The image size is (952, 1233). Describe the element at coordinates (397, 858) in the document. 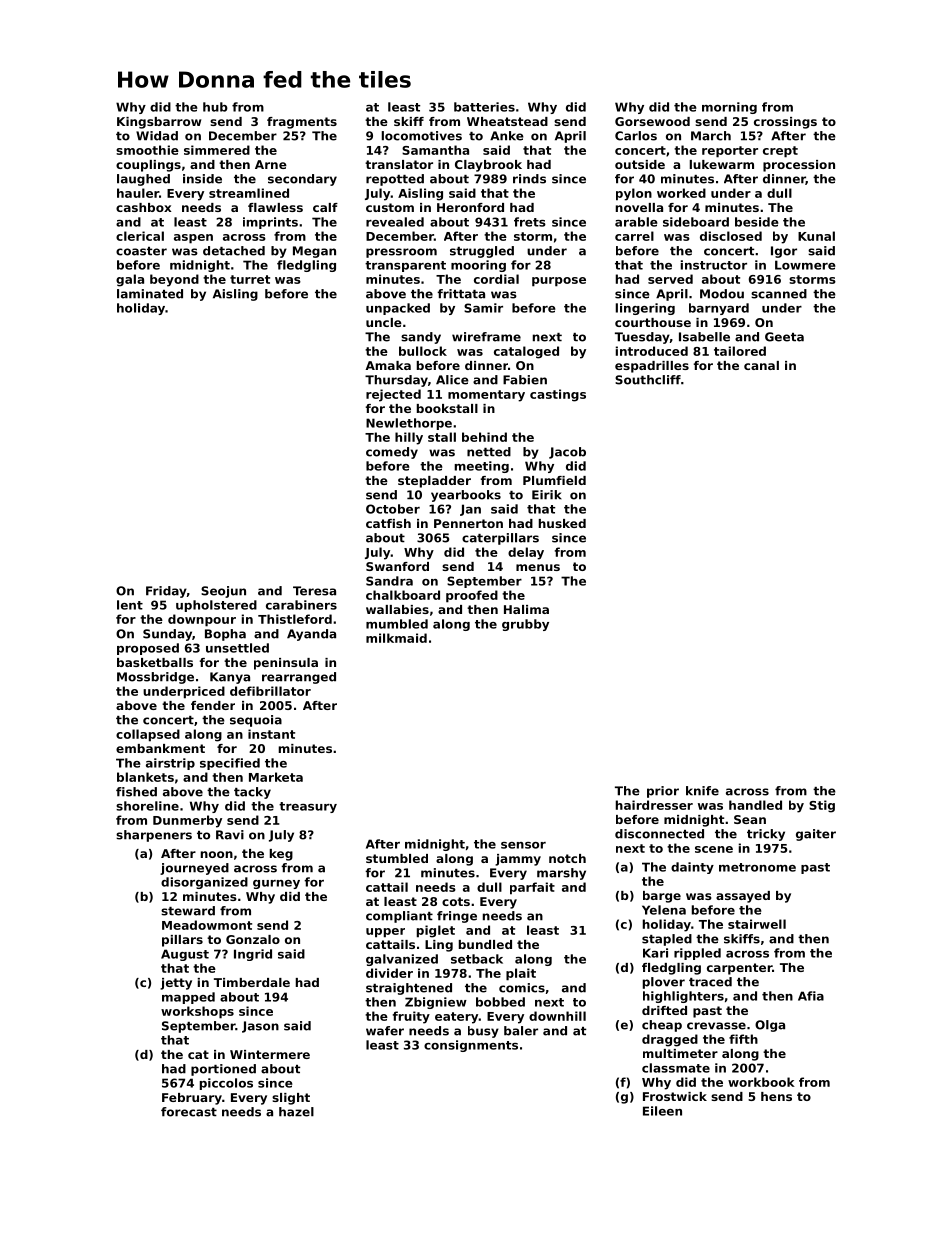

I see `stumbled` at that location.
